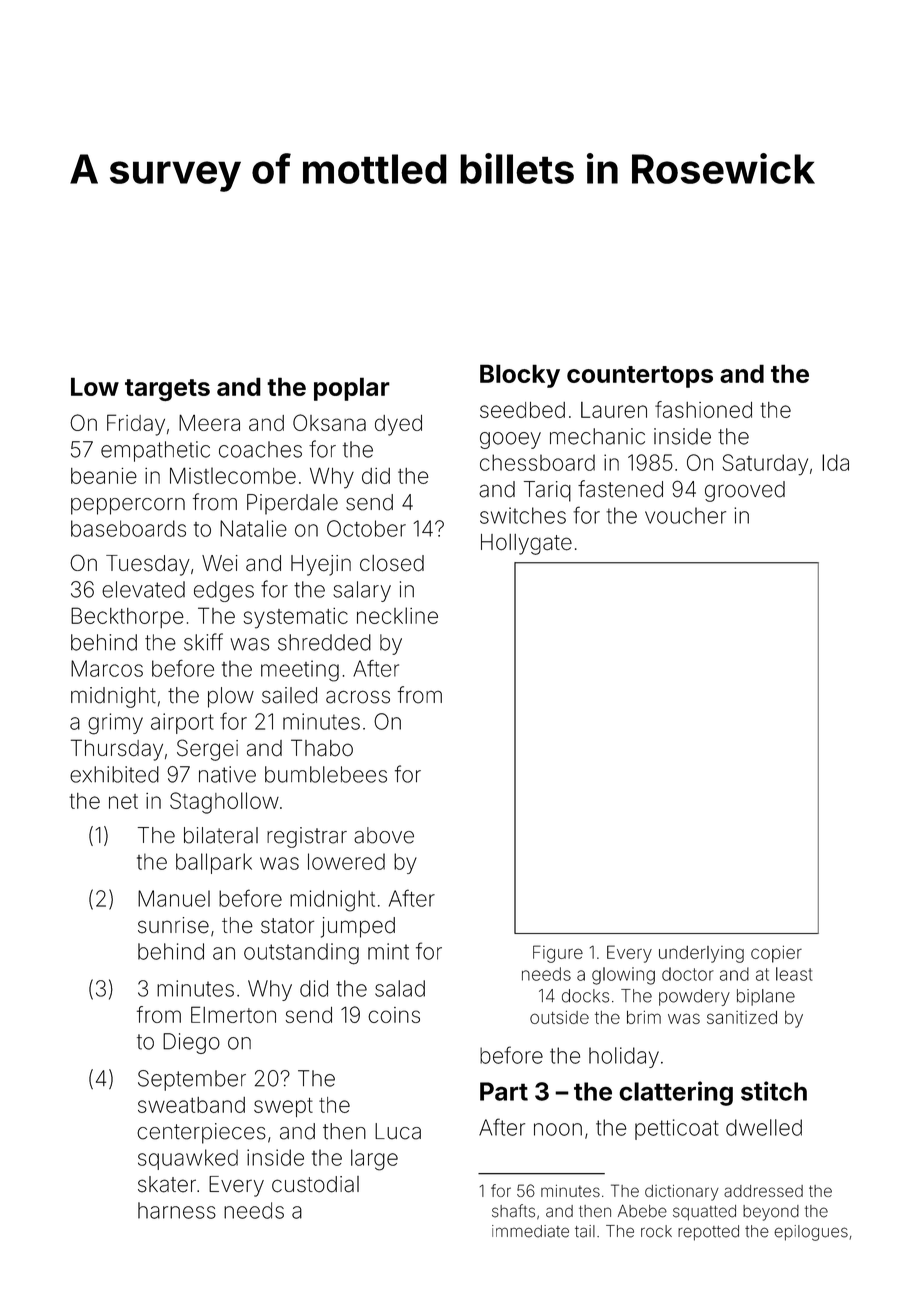  What do you see at coordinates (620, 489) in the page?
I see `fastened` at bounding box center [620, 489].
